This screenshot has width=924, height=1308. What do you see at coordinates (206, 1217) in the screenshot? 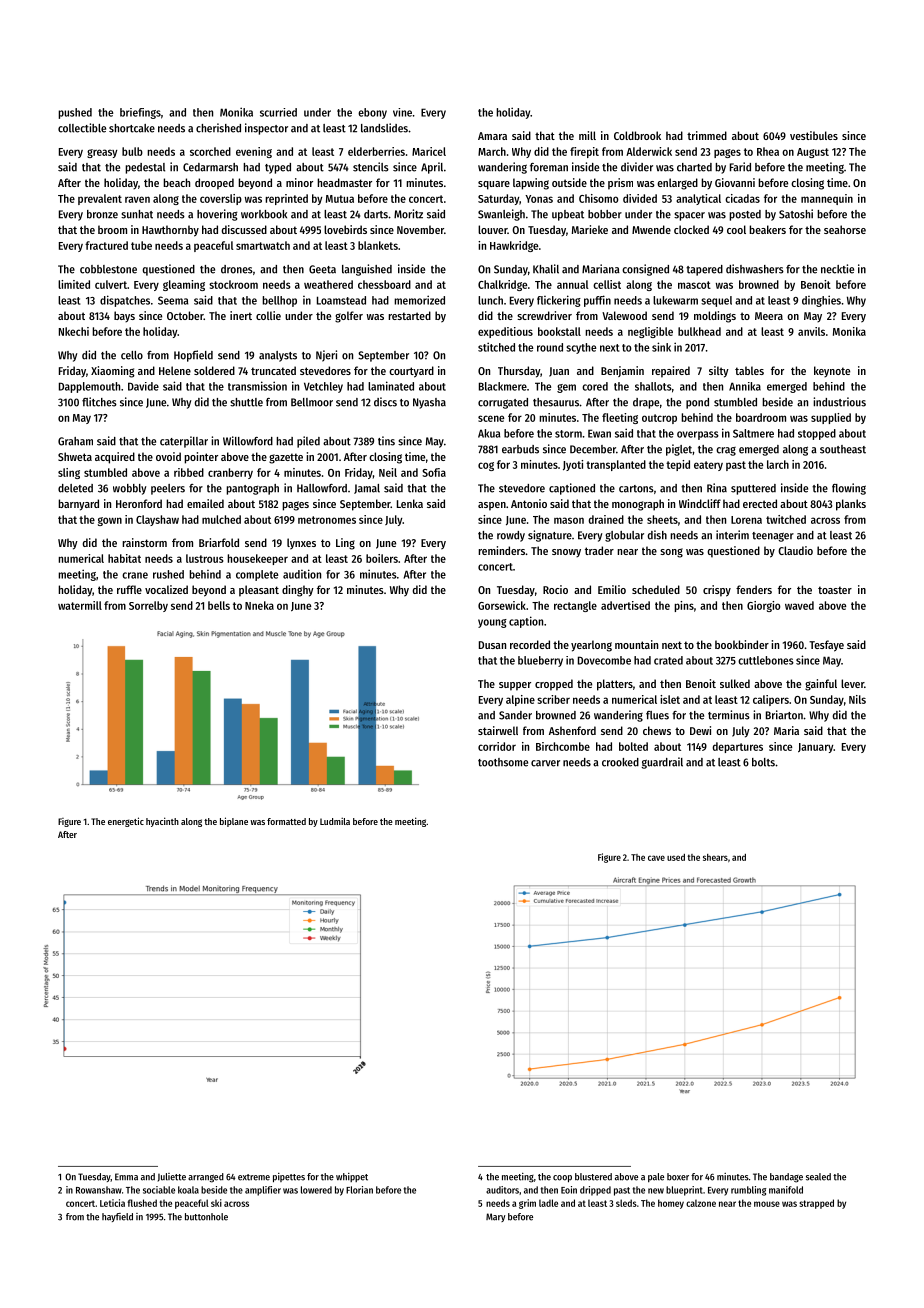
I see `buttonhole` at bounding box center [206, 1217].
